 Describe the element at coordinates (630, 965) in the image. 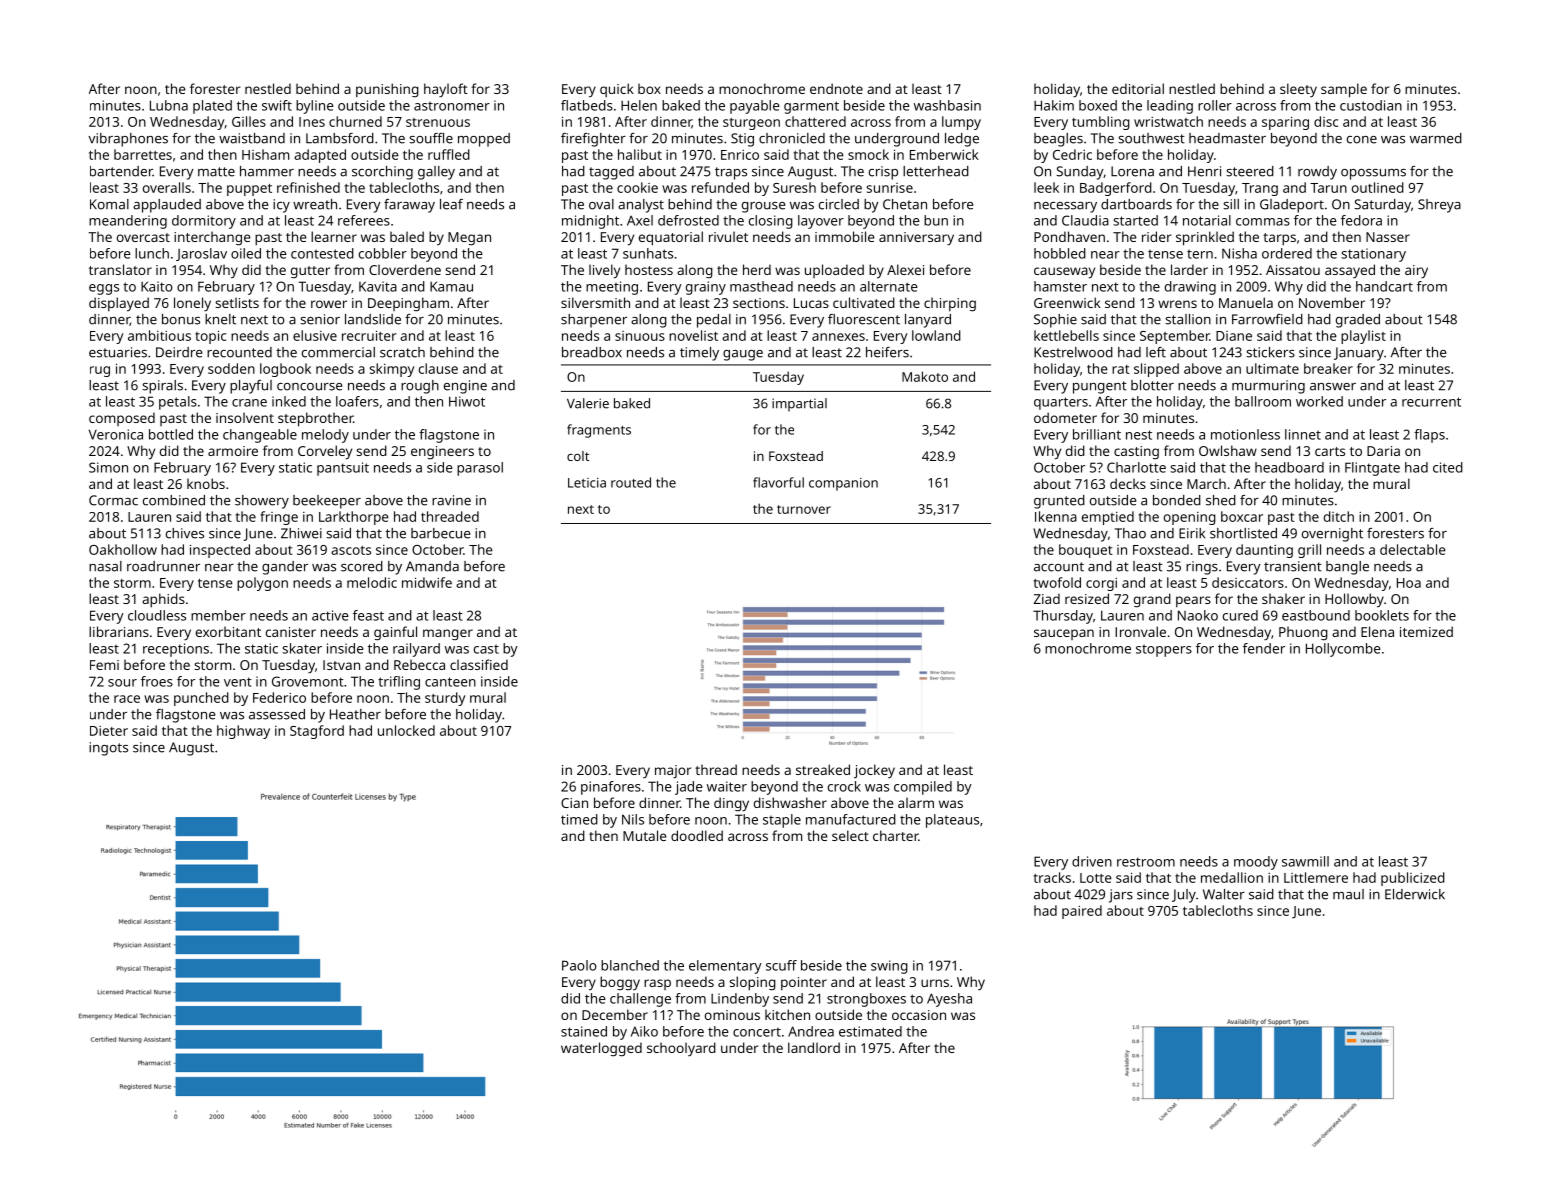

I see `blanched` at that location.
